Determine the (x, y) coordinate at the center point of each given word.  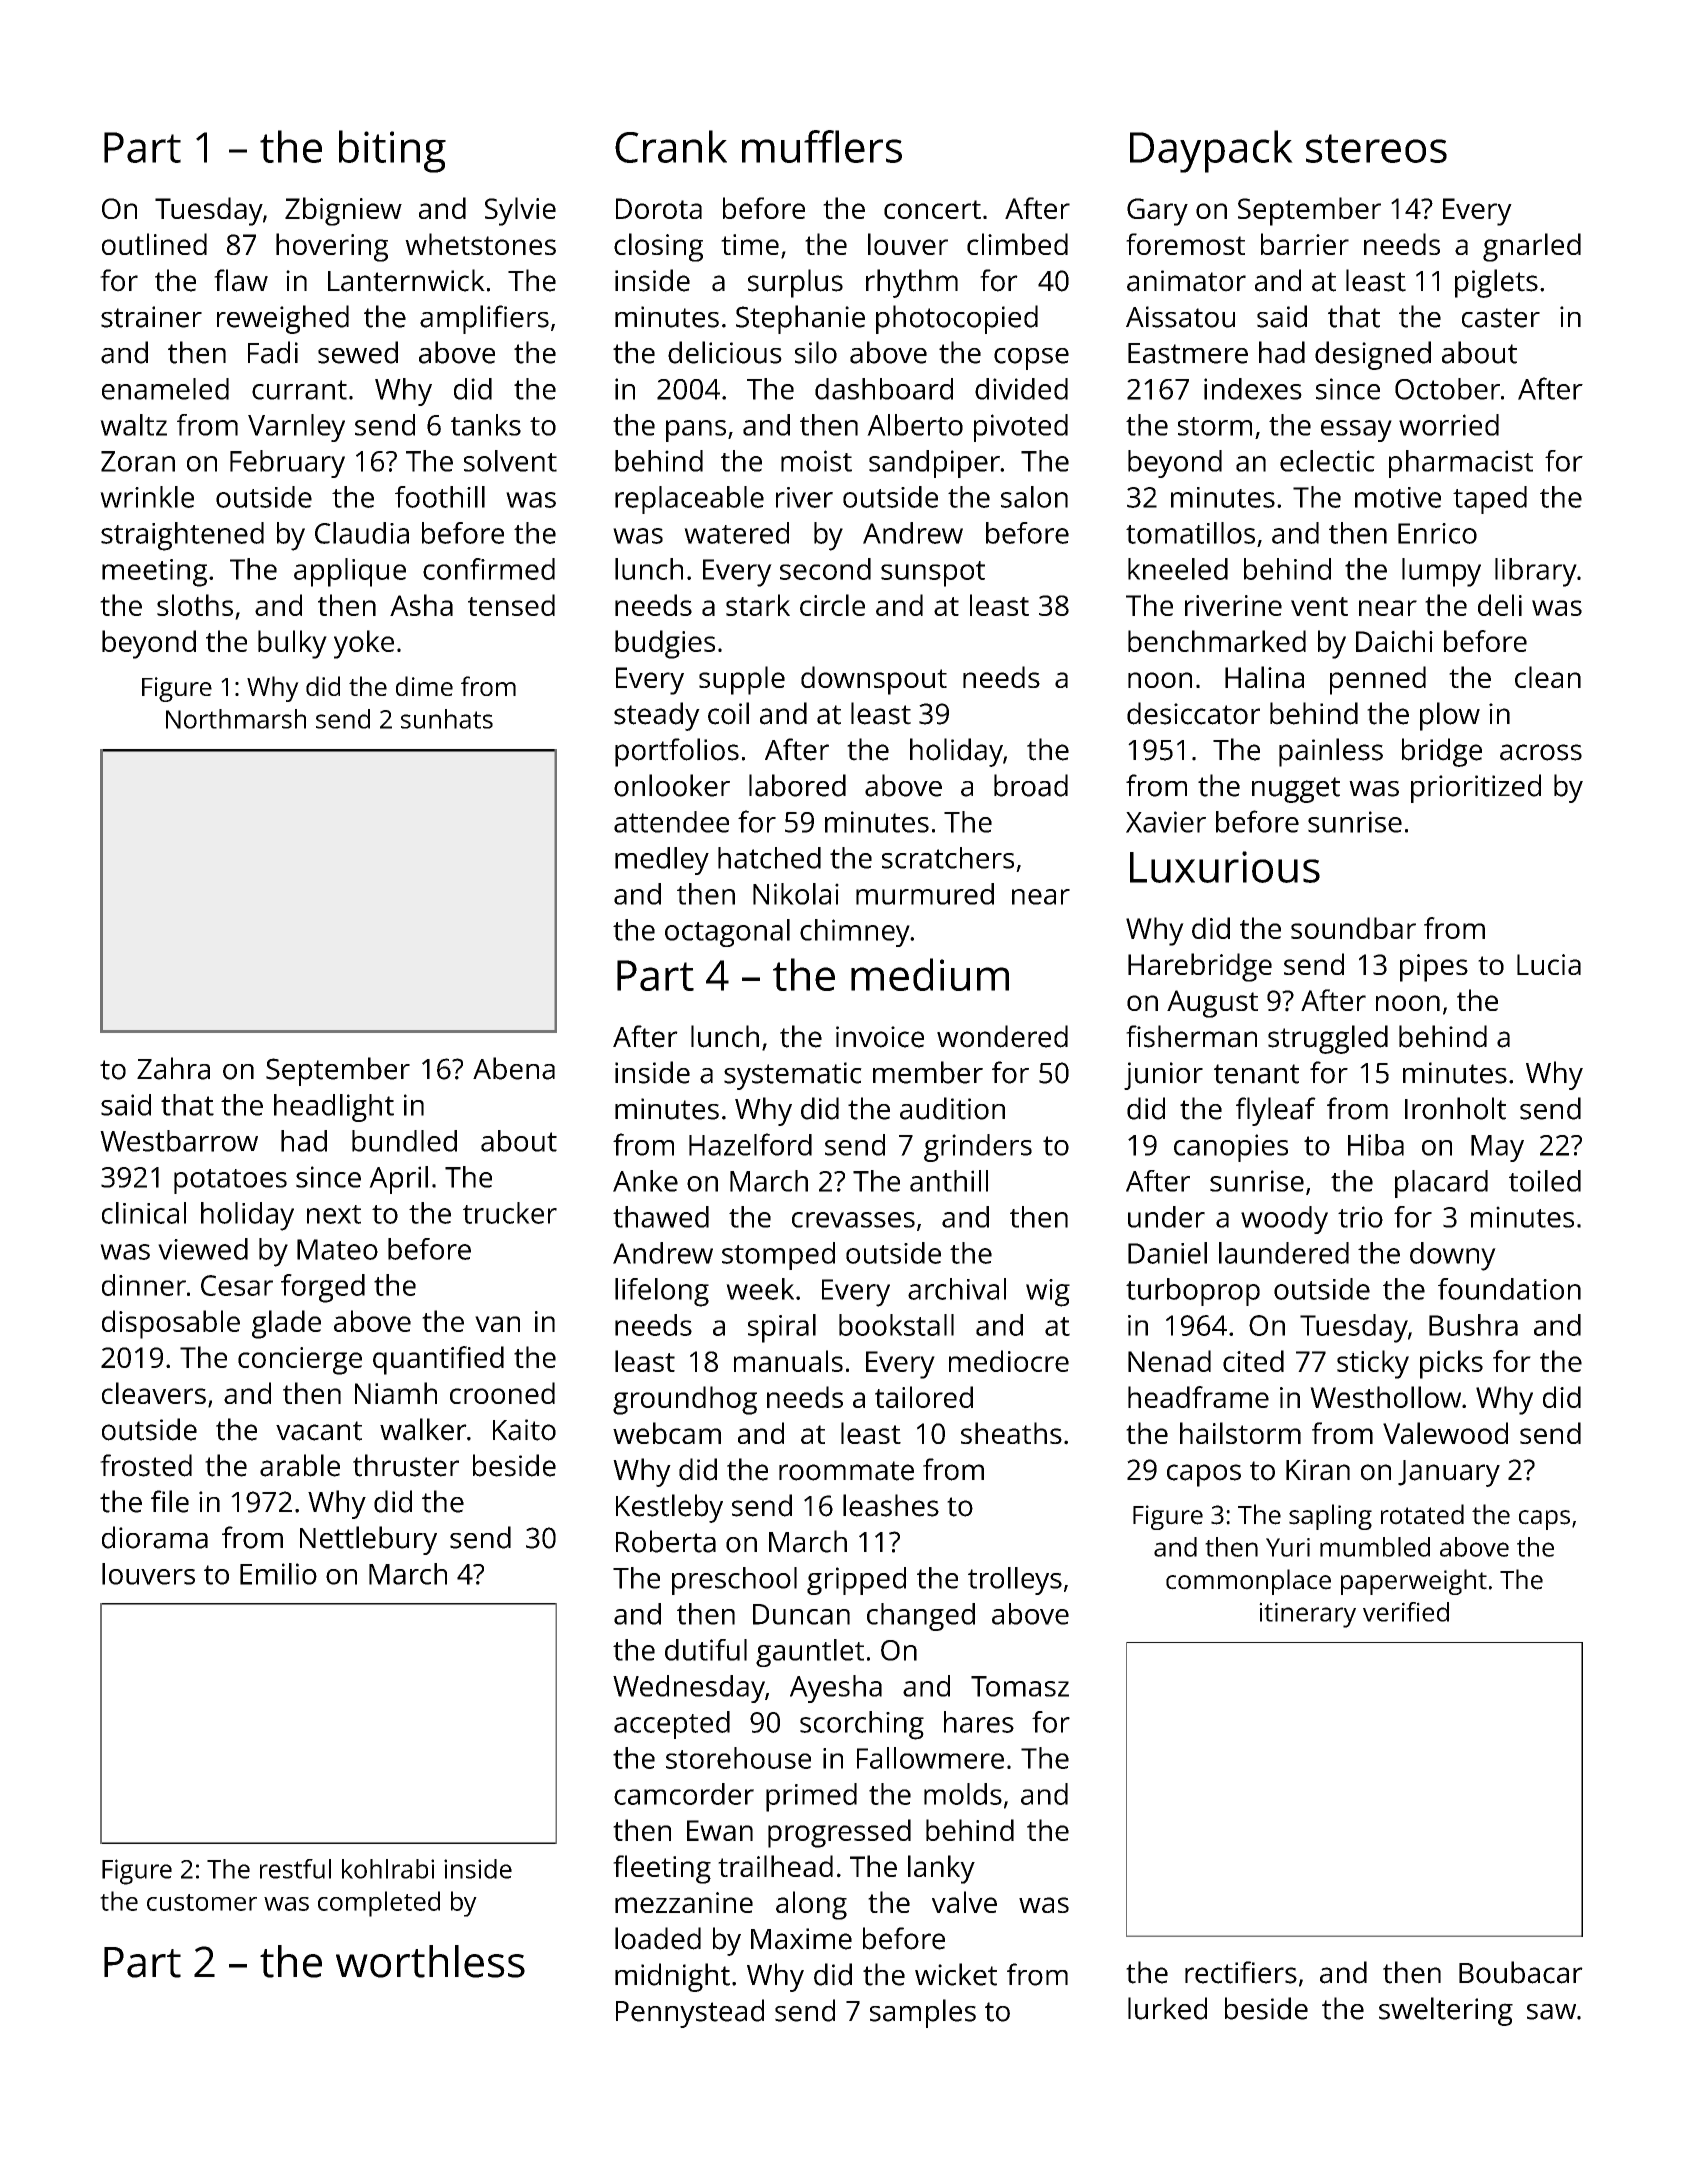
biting (392, 151)
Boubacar (1521, 1972)
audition (952, 1108)
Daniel (1167, 1253)
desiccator (1193, 713)
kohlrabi (388, 1869)
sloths (195, 605)
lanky (941, 1869)
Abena (514, 1068)
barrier (1305, 244)
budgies (665, 644)
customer (202, 1902)
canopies (1231, 1148)
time (750, 244)
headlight (334, 1108)
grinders (978, 1148)
